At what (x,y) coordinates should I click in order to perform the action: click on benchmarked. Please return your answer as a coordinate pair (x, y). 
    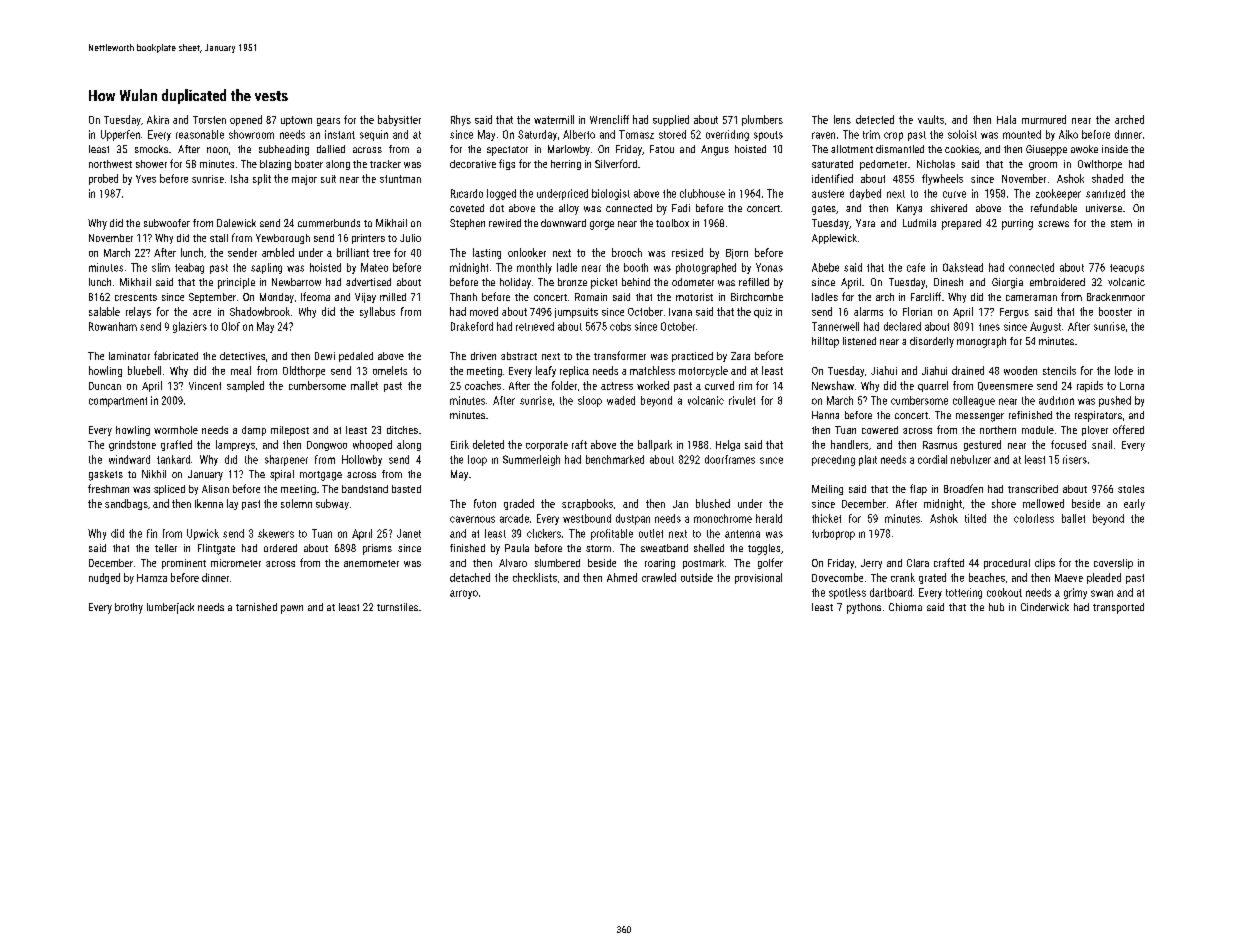
    Looking at the image, I should click on (615, 459).
